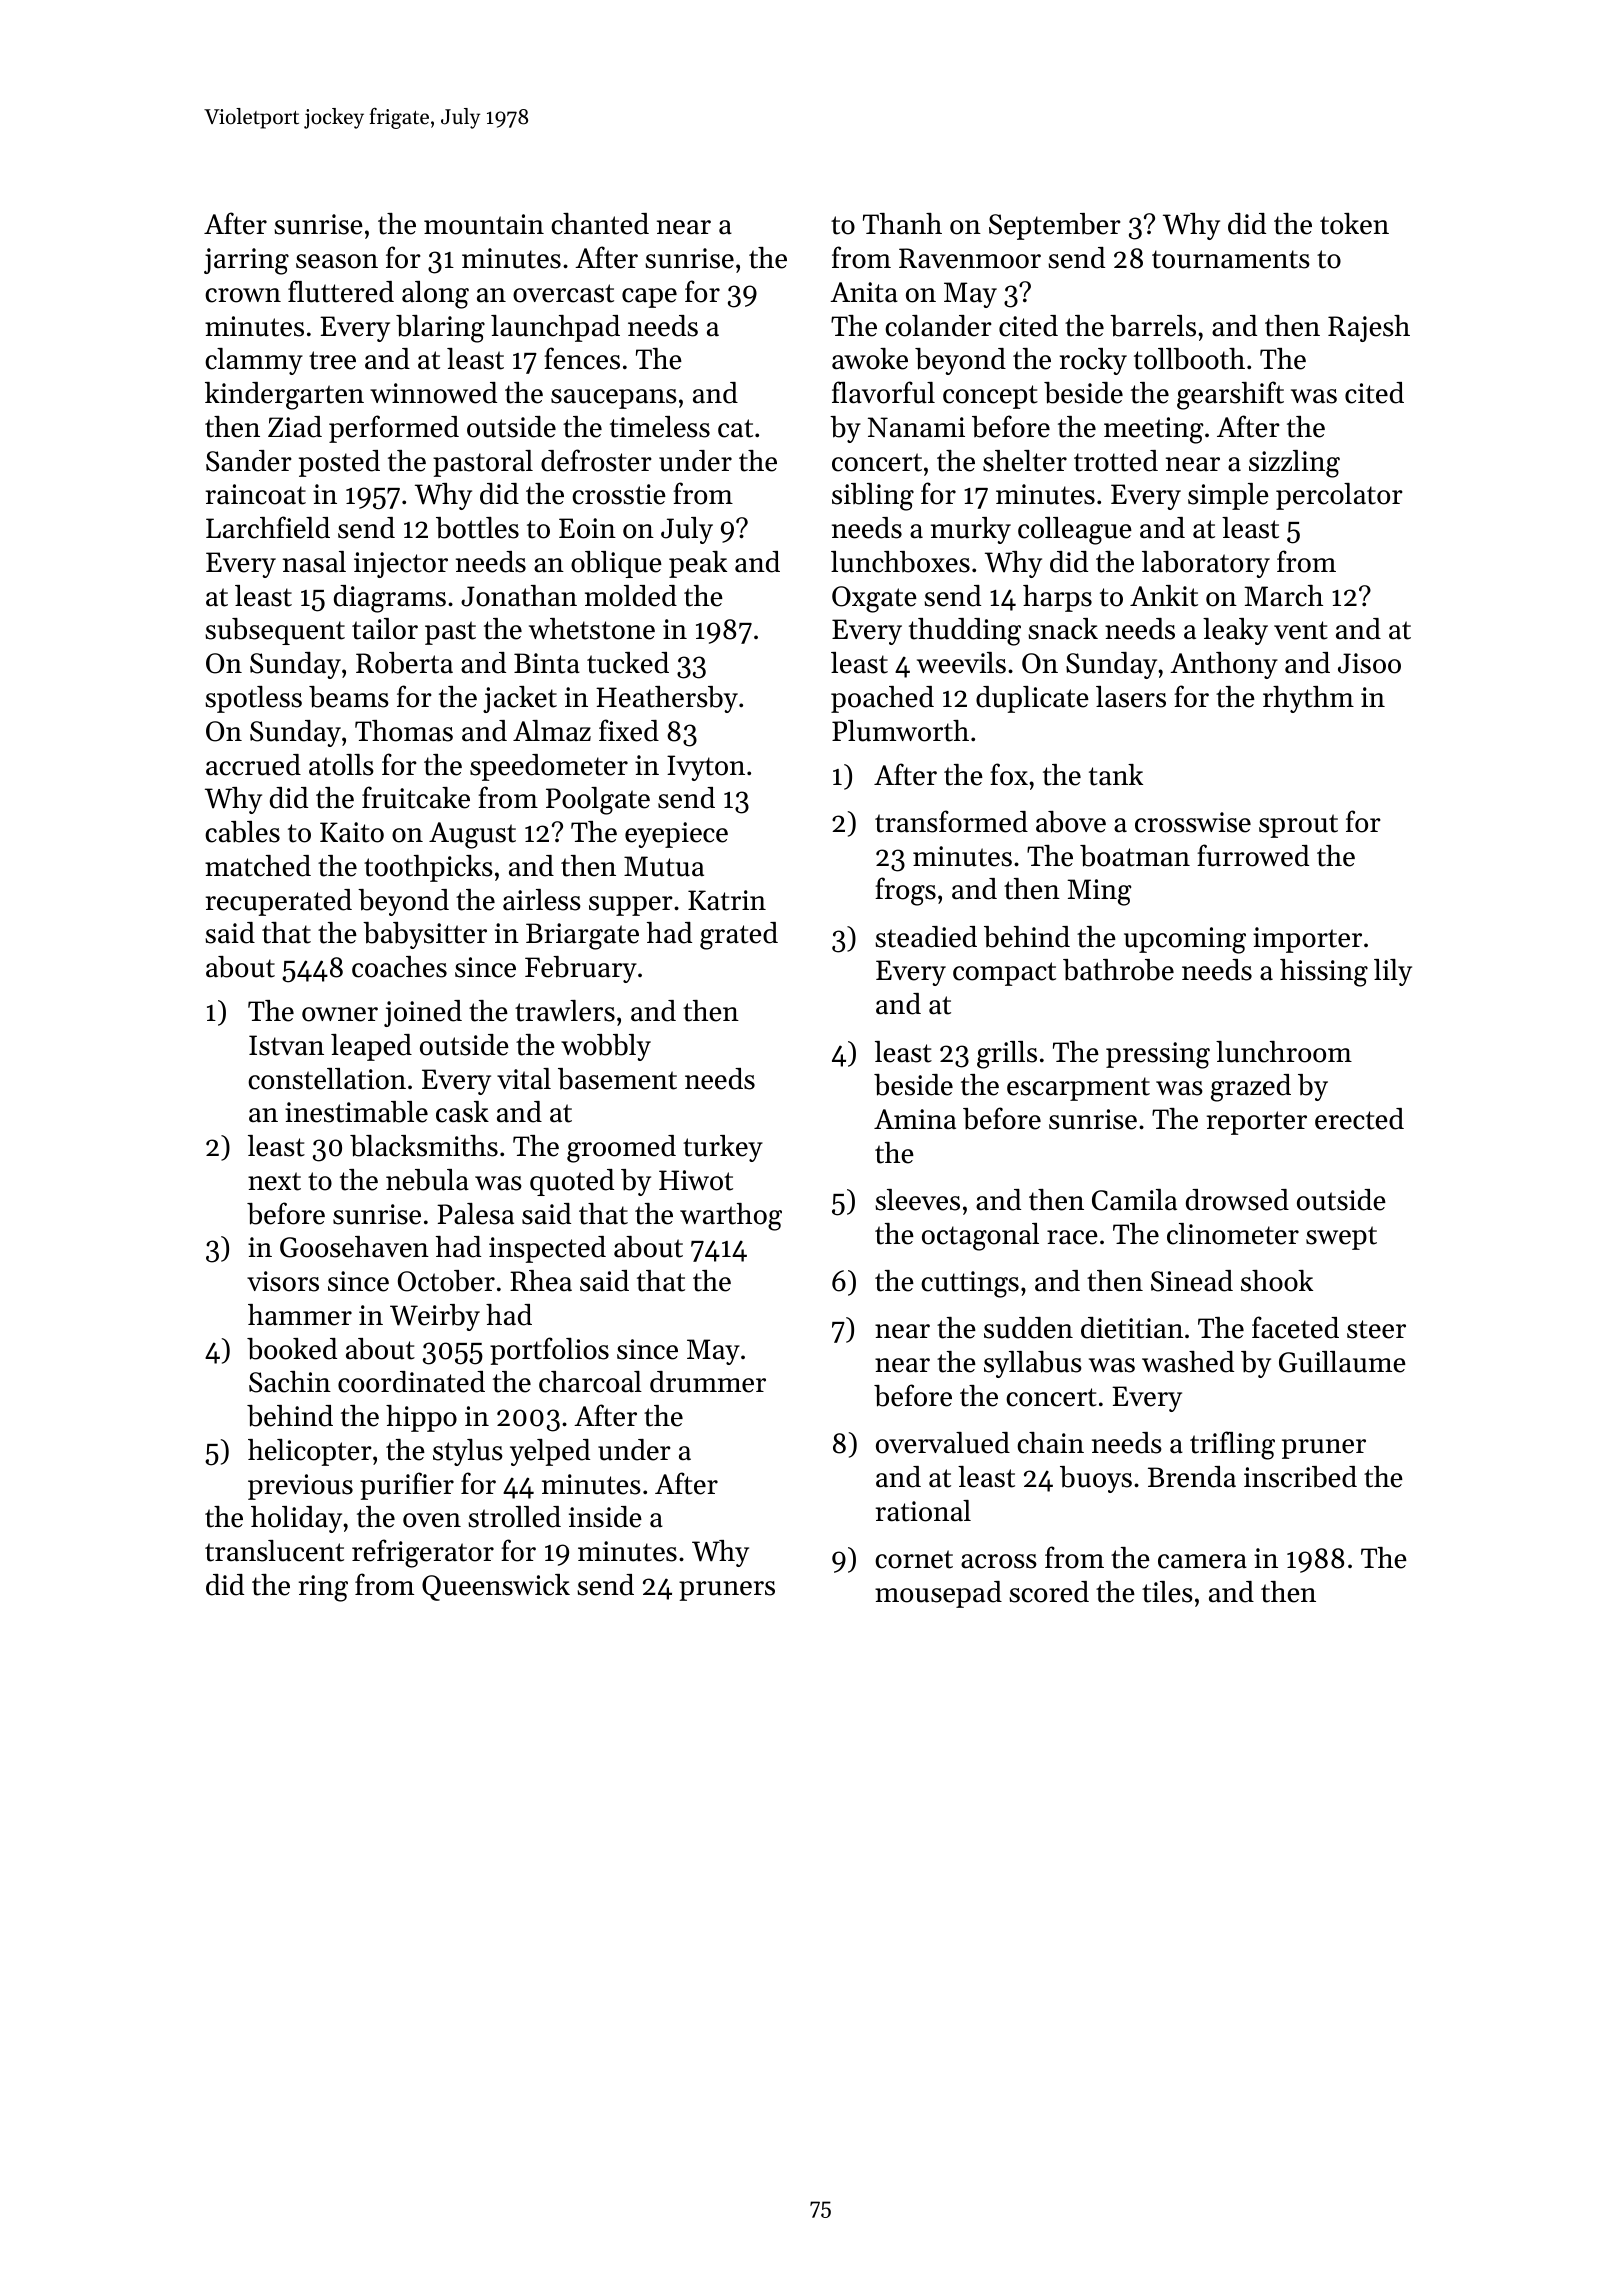 This image has width=1620, height=2292. Describe the element at coordinates (1164, 596) in the image. I see `Ankit` at that location.
